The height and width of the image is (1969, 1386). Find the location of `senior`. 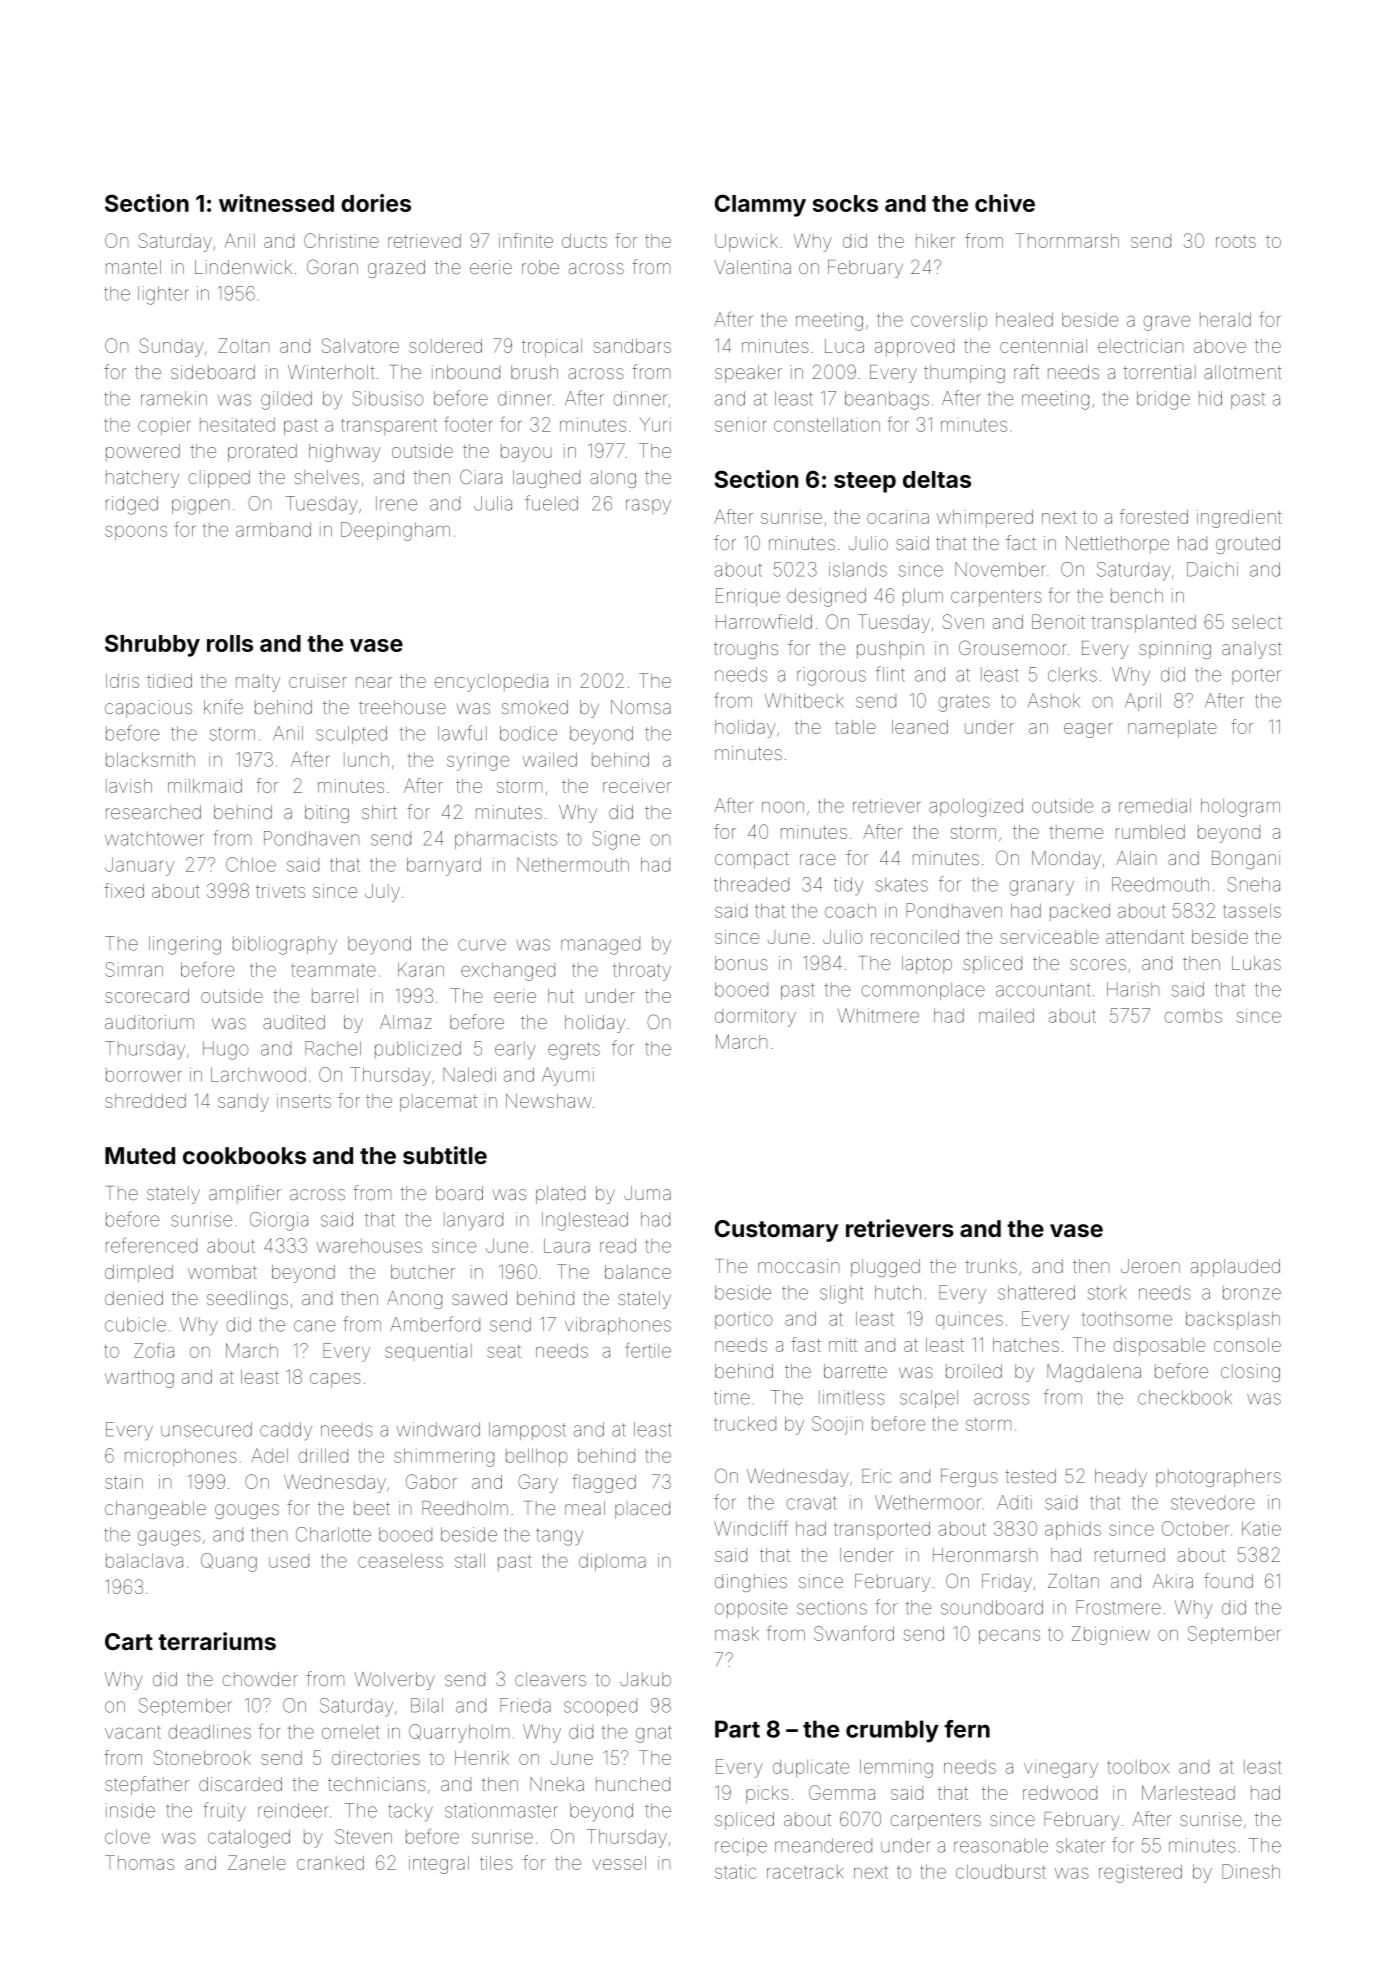

senior is located at coordinates (740, 426).
